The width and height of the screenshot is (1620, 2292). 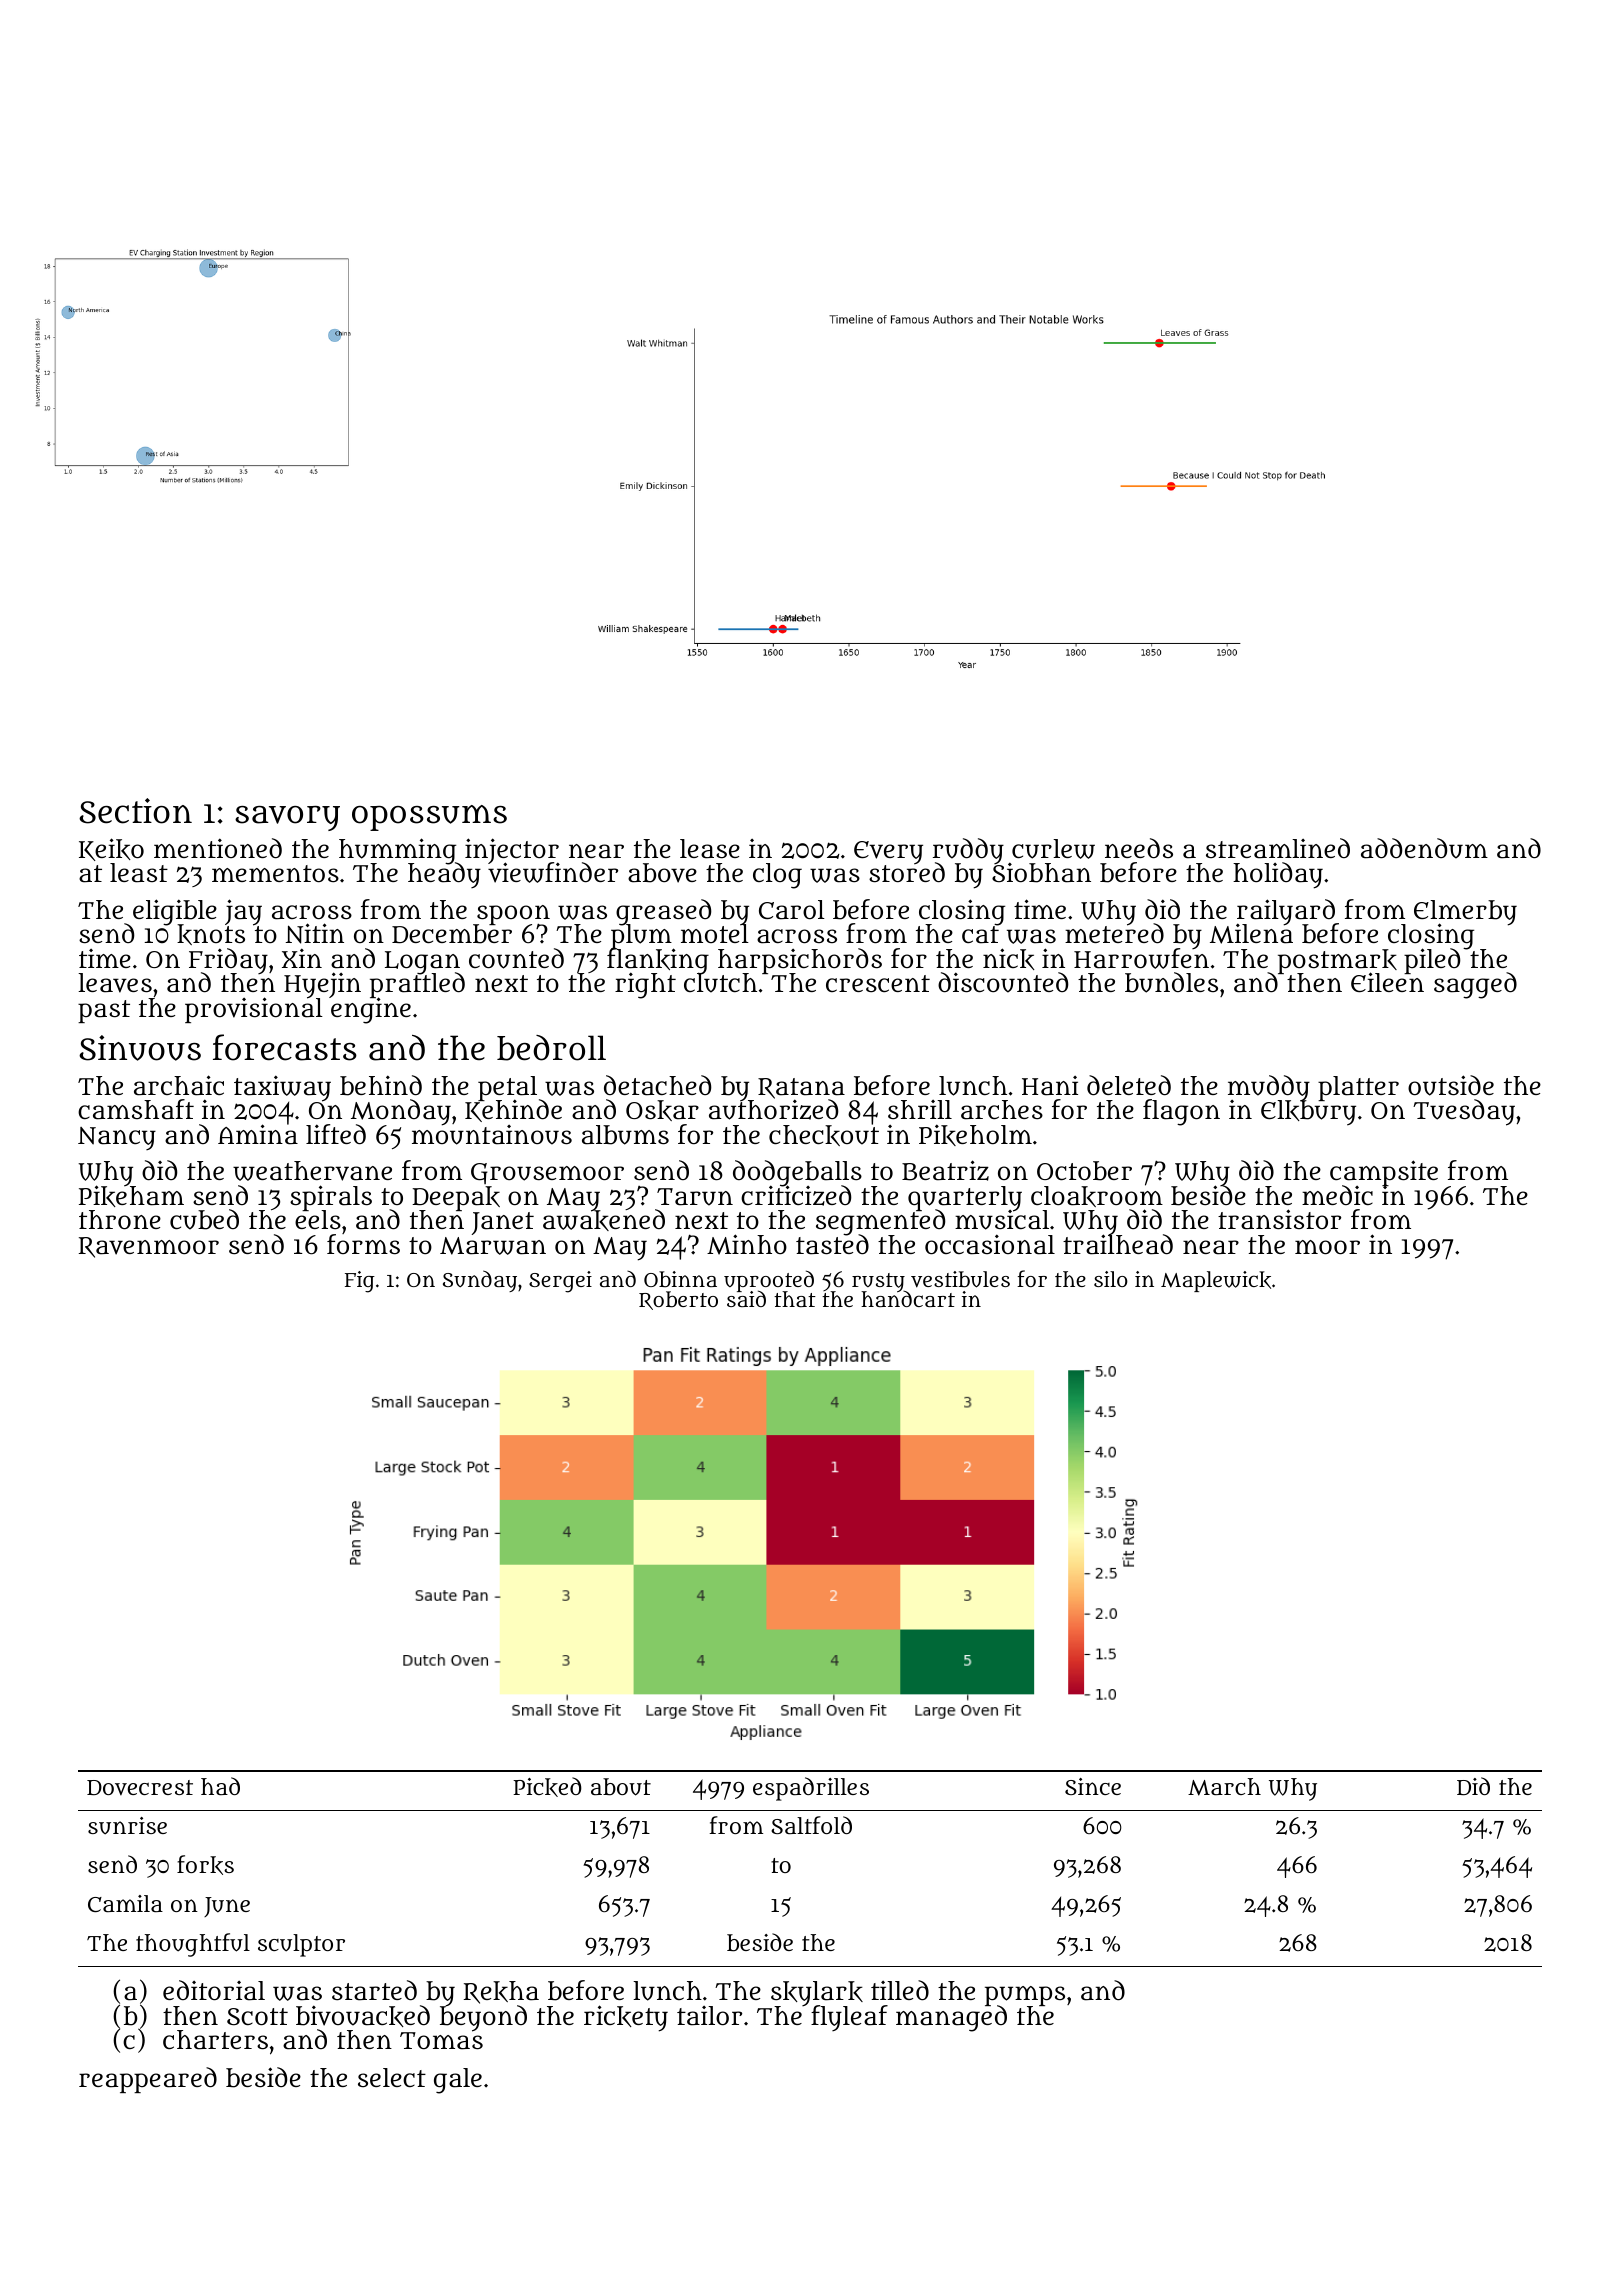 What do you see at coordinates (1279, 1219) in the screenshot?
I see `transistor` at bounding box center [1279, 1219].
